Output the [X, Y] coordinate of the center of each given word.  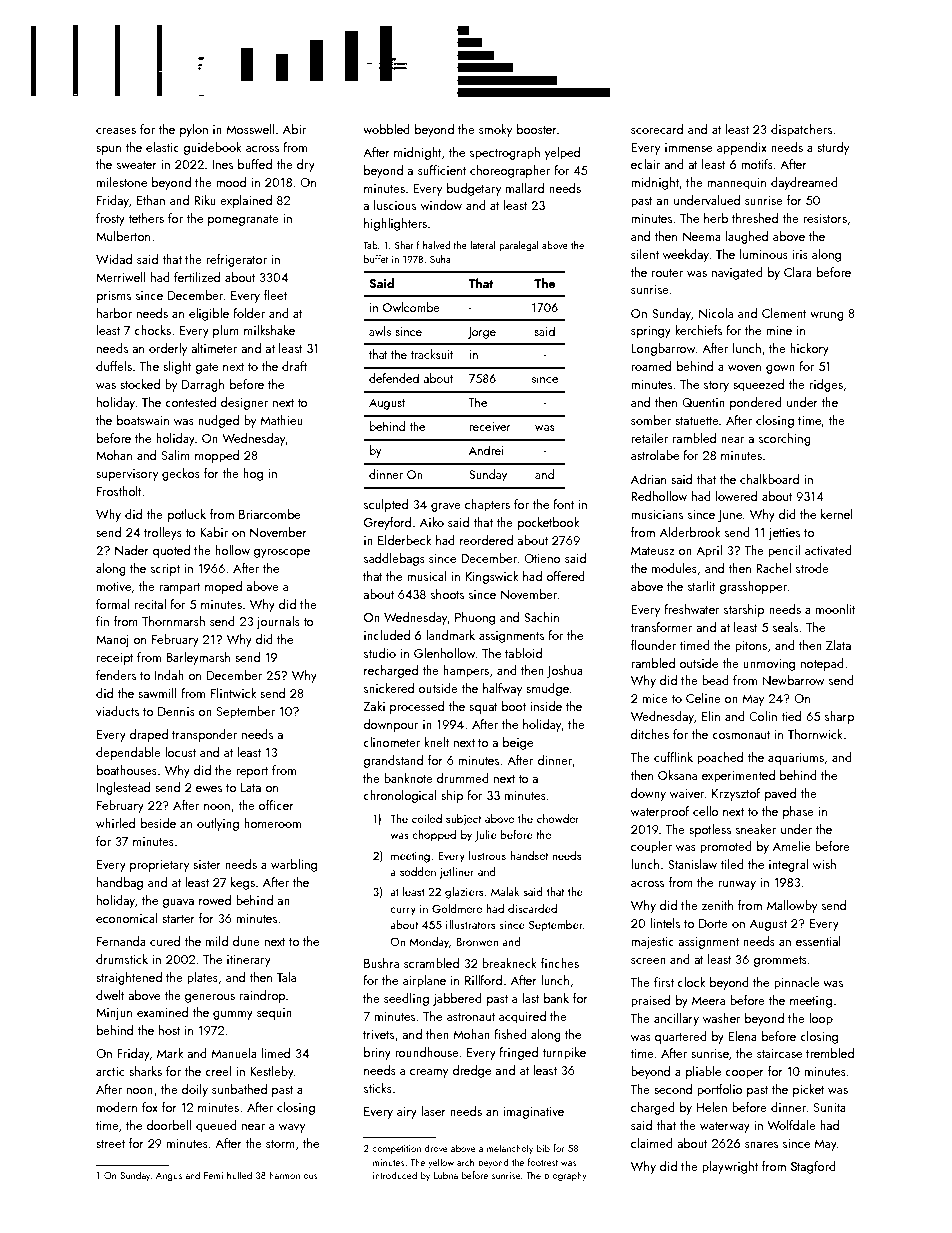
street [110, 1144]
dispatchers [801, 130]
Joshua [565, 671]
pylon [194, 130]
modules [674, 568]
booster [537, 129]
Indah [169, 675]
